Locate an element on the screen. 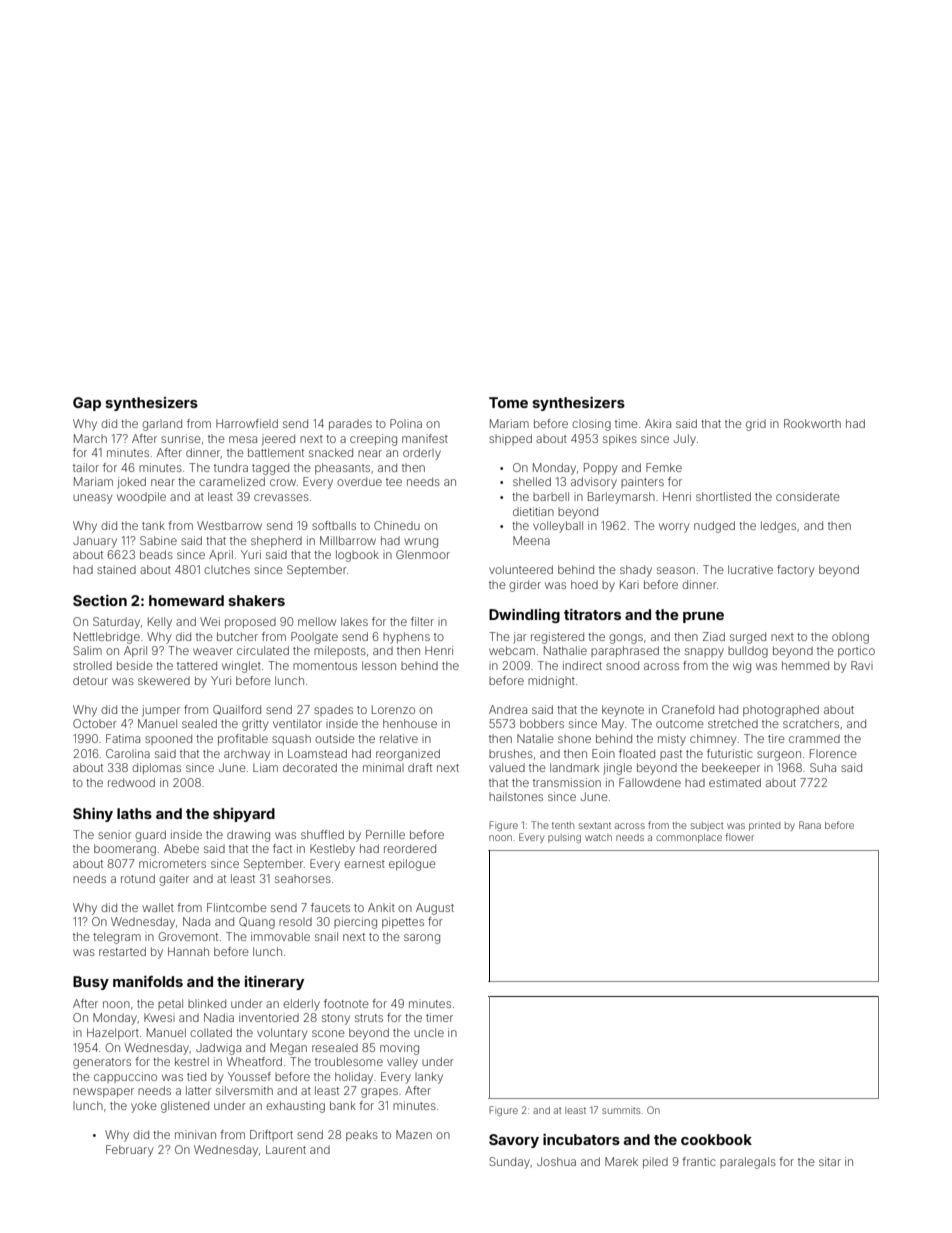 This screenshot has width=952, height=1233. August is located at coordinates (435, 909).
